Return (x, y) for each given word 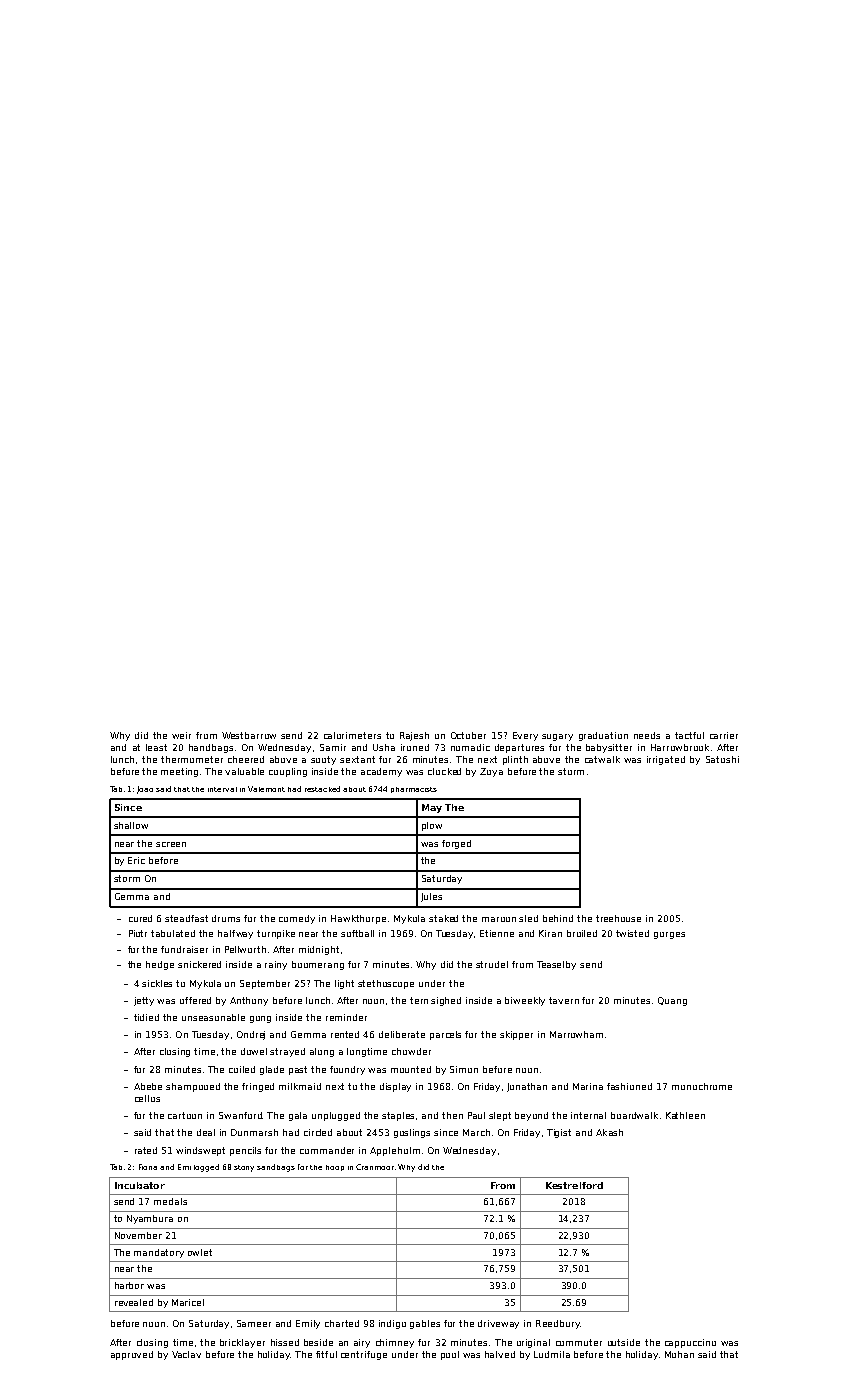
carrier (724, 735)
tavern (564, 1000)
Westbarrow (249, 735)
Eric (136, 860)
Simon (464, 1069)
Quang (672, 1001)
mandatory (159, 1253)
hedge (160, 965)
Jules (431, 897)
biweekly (525, 1001)
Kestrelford (574, 1185)
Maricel (188, 1302)
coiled (242, 1069)
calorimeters (352, 735)
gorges (669, 935)
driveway (498, 1324)
